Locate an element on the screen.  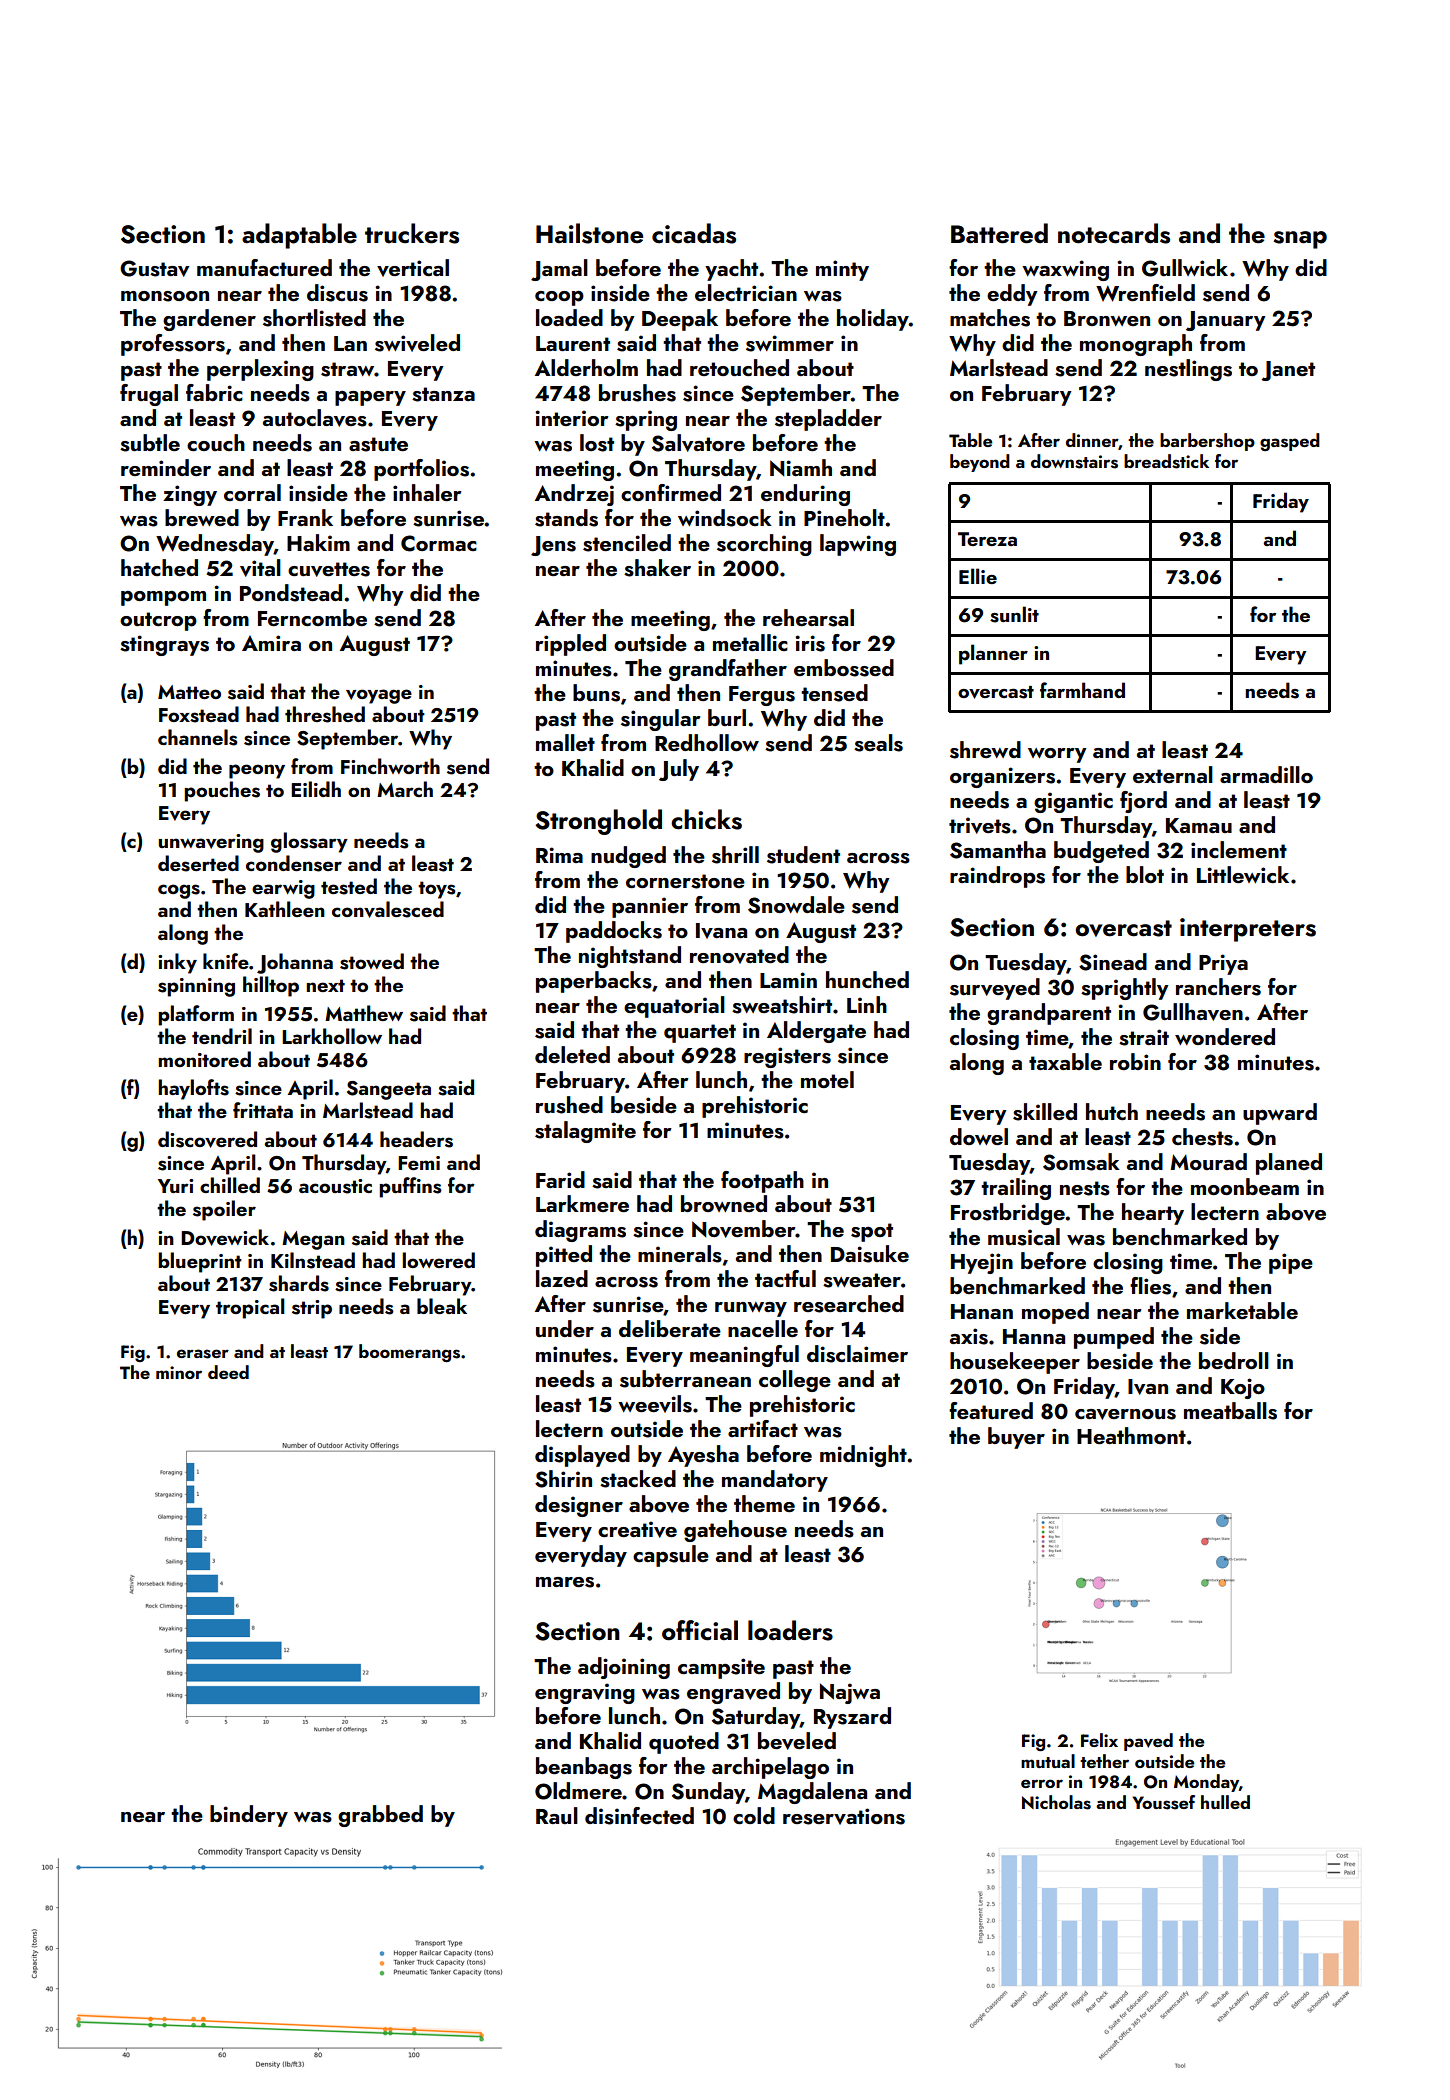
Hakim is located at coordinates (318, 542).
